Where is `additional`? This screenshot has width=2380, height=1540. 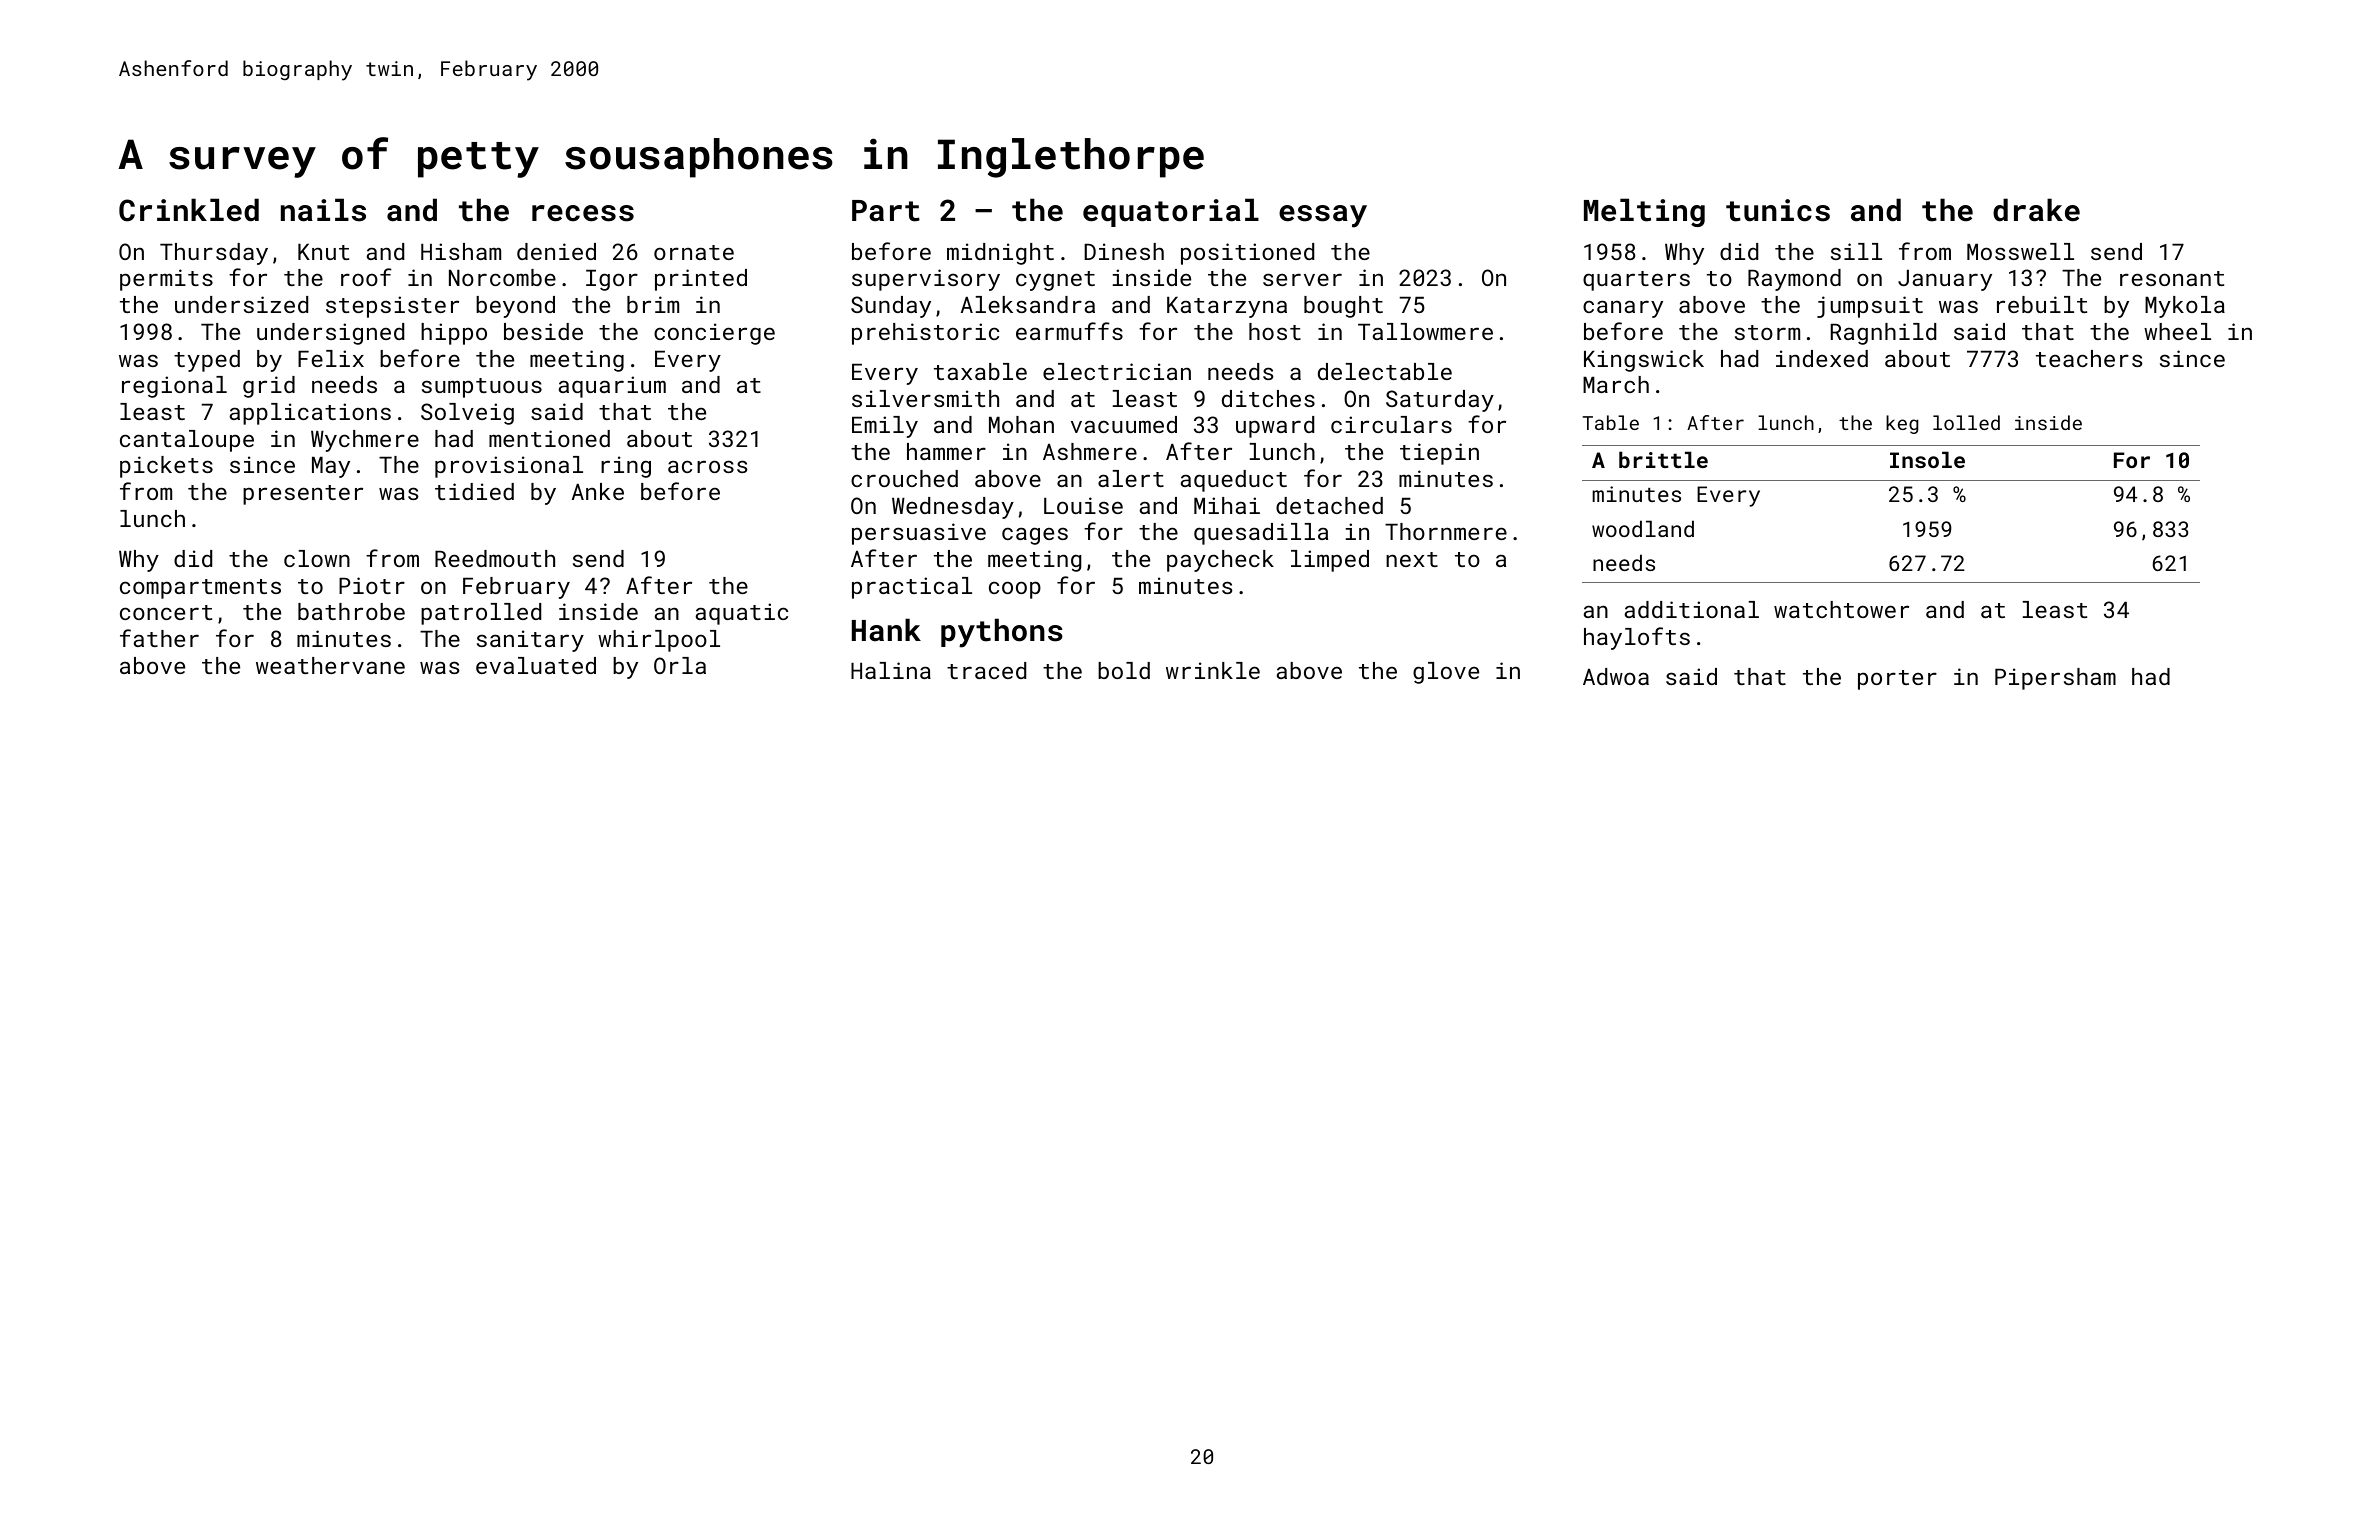
additional is located at coordinates (1692, 609).
